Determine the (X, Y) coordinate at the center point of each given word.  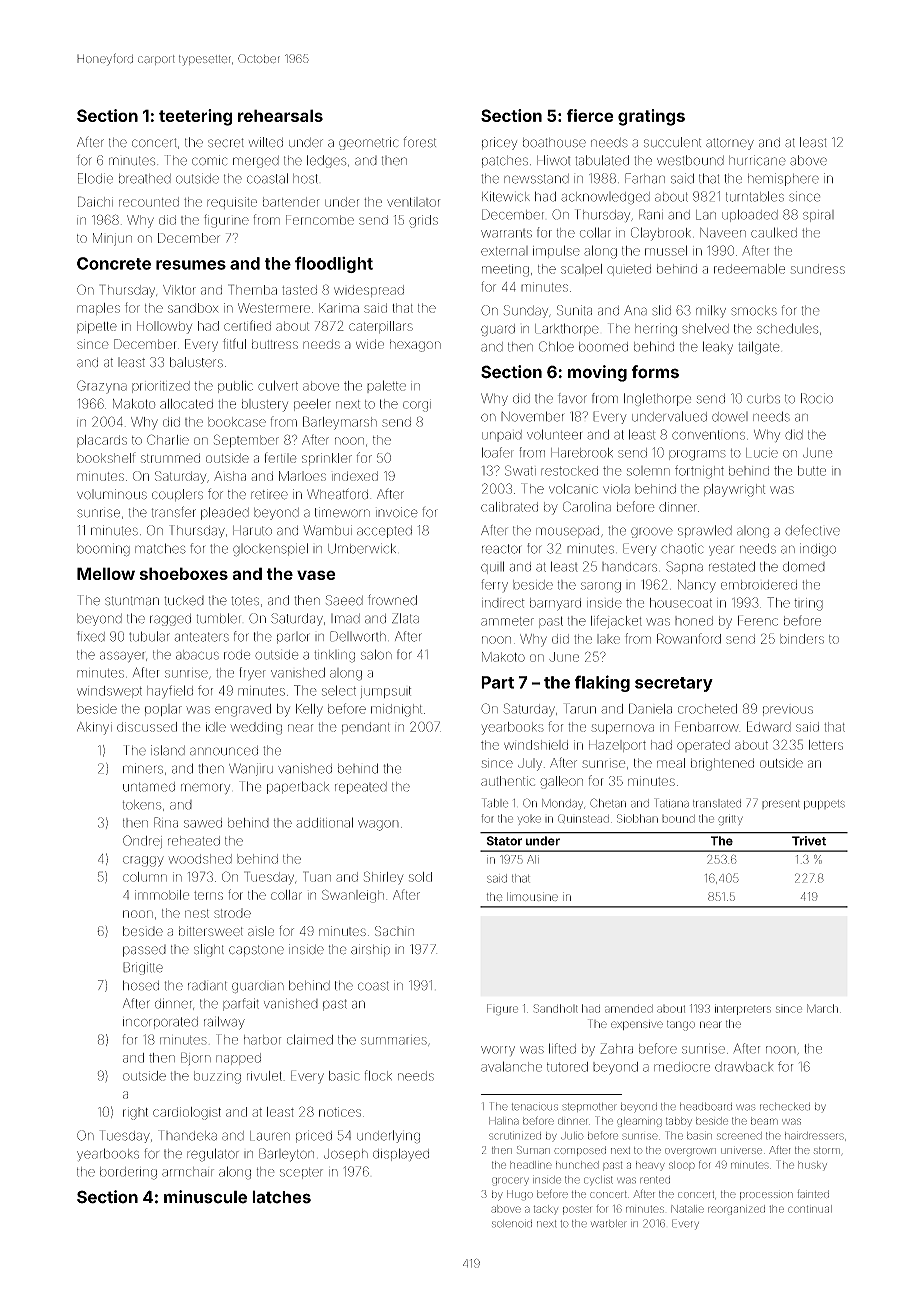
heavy (650, 1166)
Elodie (95, 178)
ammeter (507, 621)
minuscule (205, 1197)
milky (711, 311)
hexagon (415, 345)
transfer (174, 512)
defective (812, 530)
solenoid (512, 1224)
